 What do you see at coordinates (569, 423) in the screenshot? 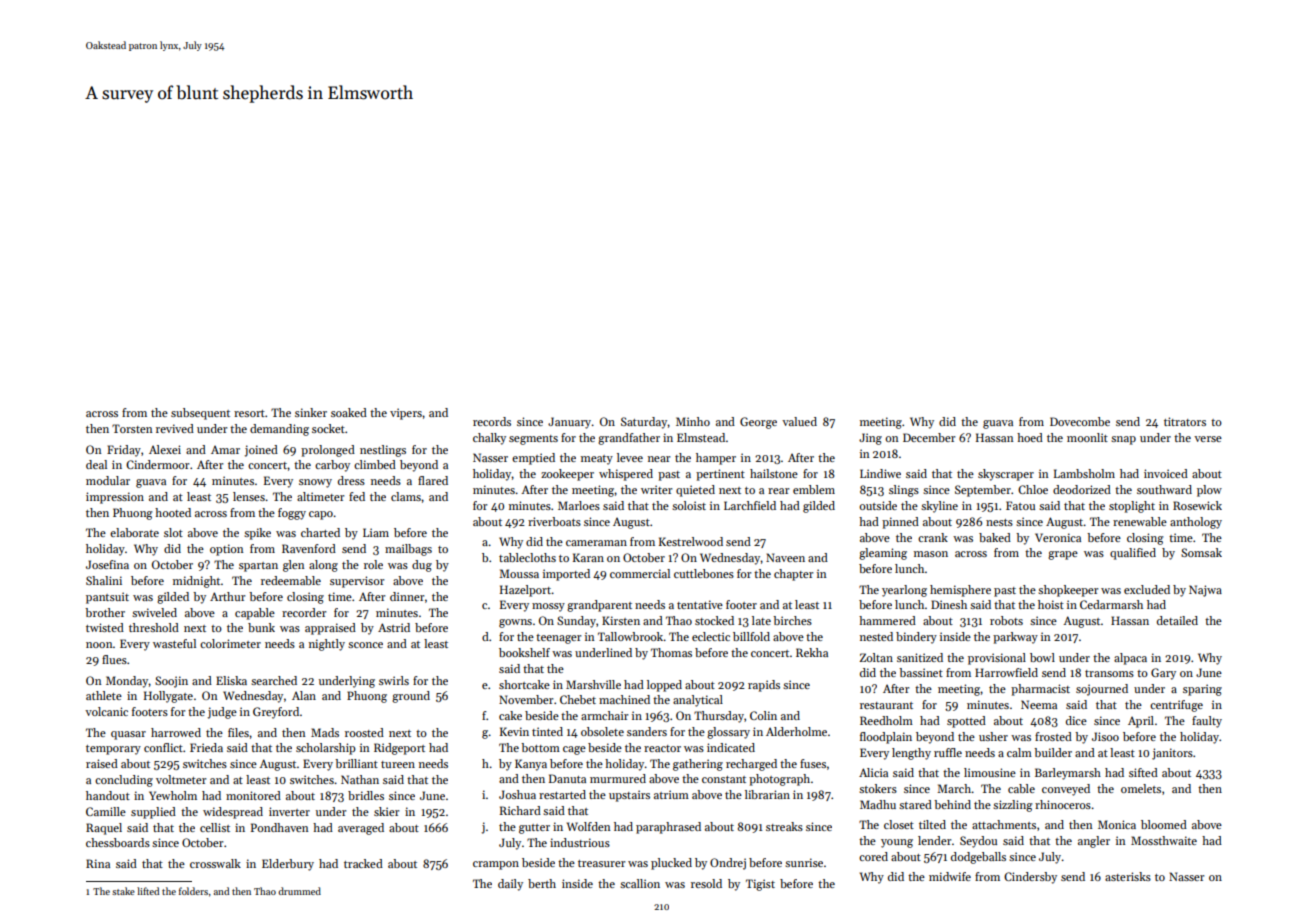
I see `January` at bounding box center [569, 423].
